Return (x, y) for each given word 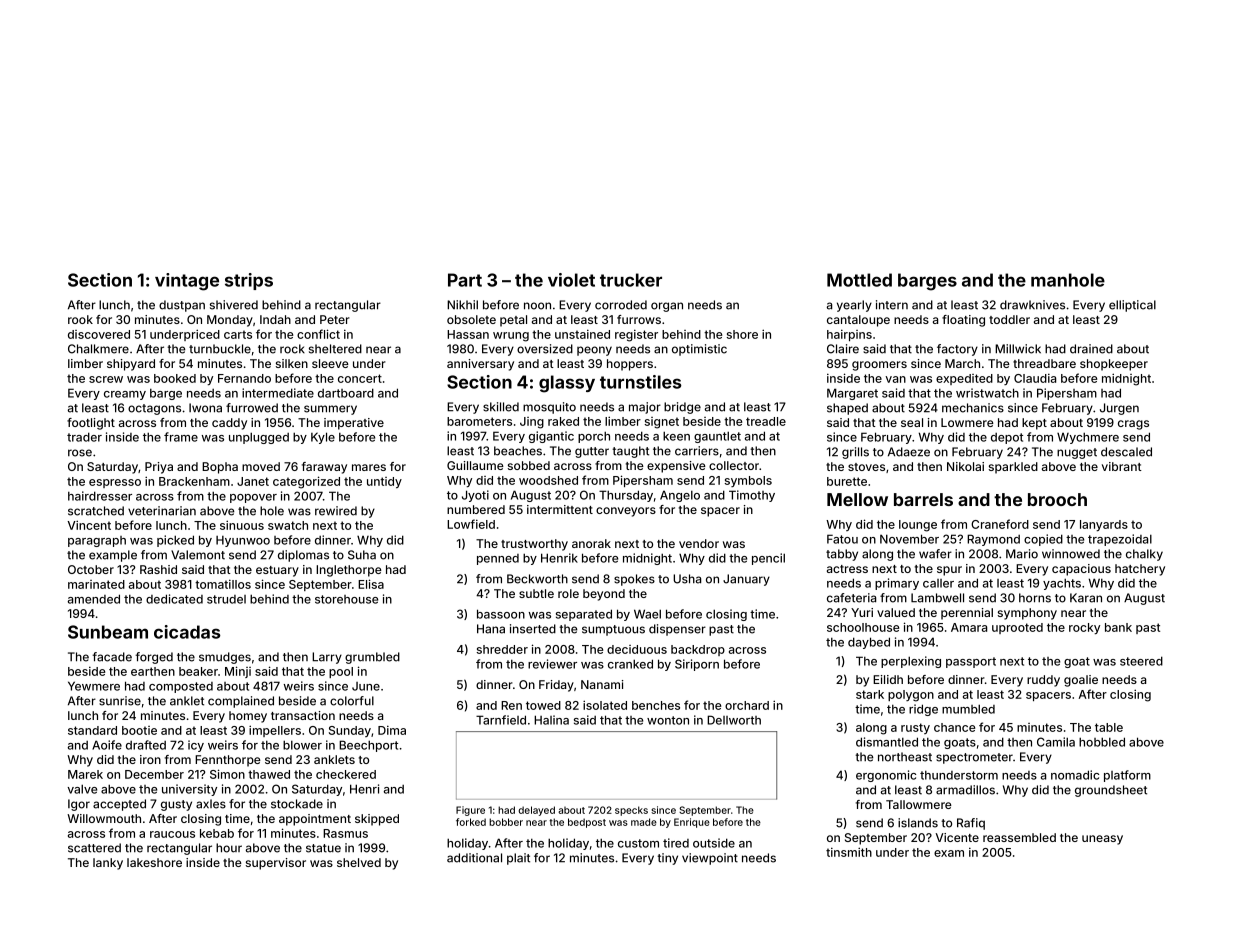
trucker (631, 280)
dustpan (182, 306)
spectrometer (974, 758)
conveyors (626, 512)
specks (631, 811)
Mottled (859, 280)
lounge (918, 526)
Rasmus (345, 833)
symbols (748, 481)
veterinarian (162, 511)
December (154, 774)
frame (181, 437)
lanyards (1104, 525)
